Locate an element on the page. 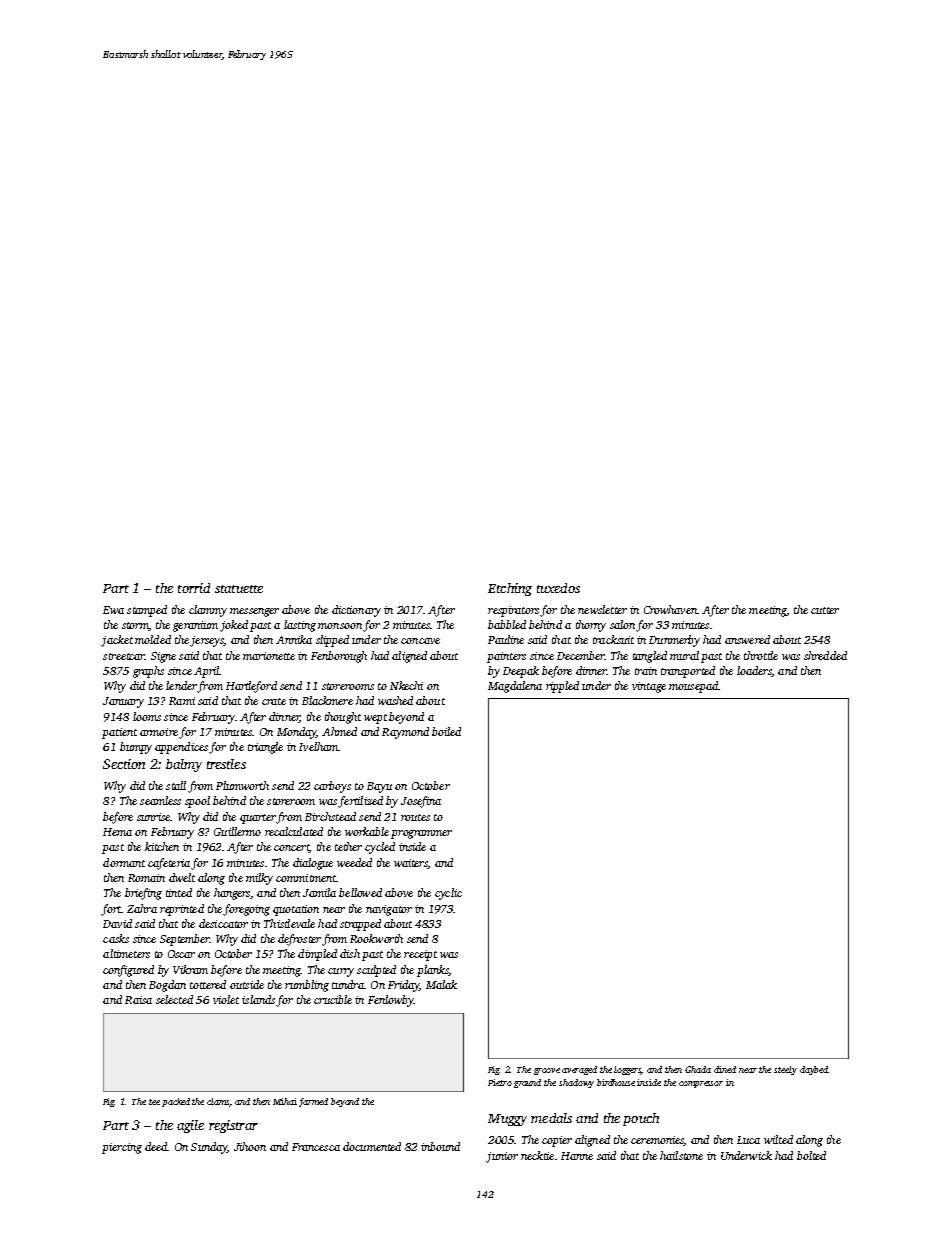 The image size is (952, 1233). cutter is located at coordinates (825, 610).
